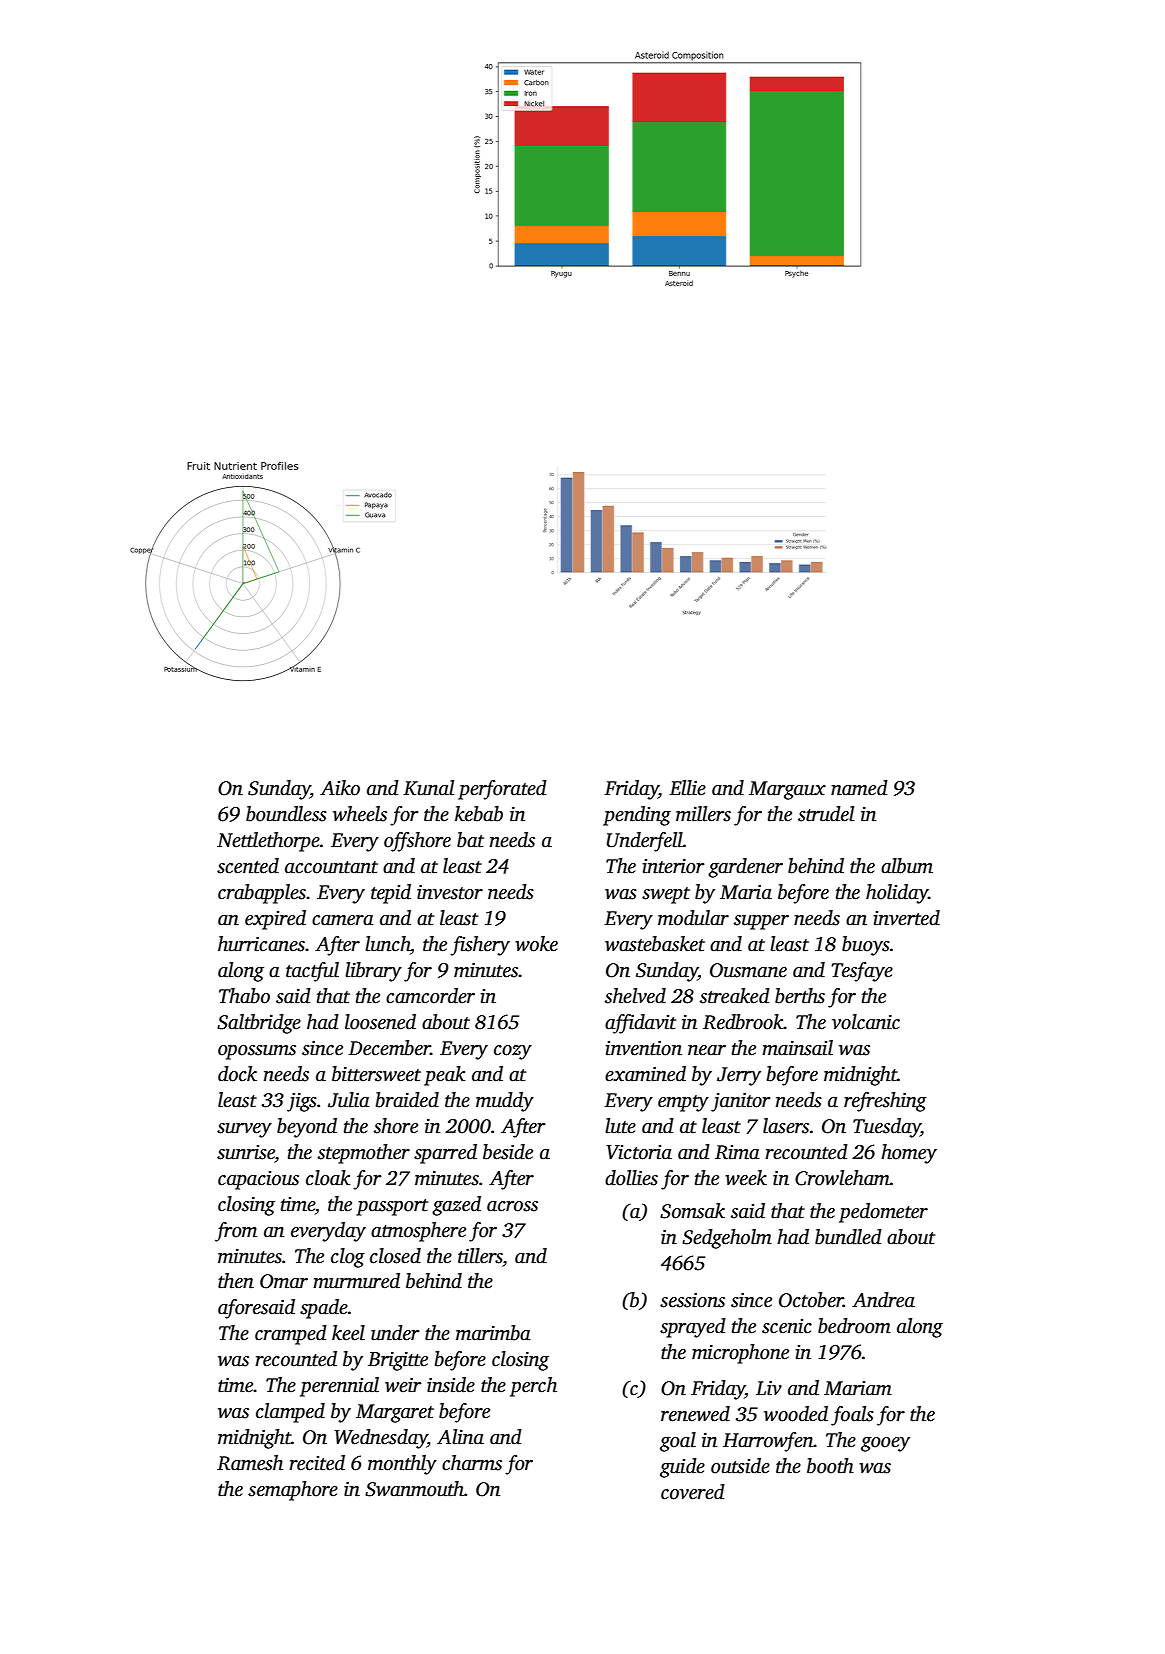 This screenshot has height=1654, width=1165. I want to click on camera, so click(343, 920).
